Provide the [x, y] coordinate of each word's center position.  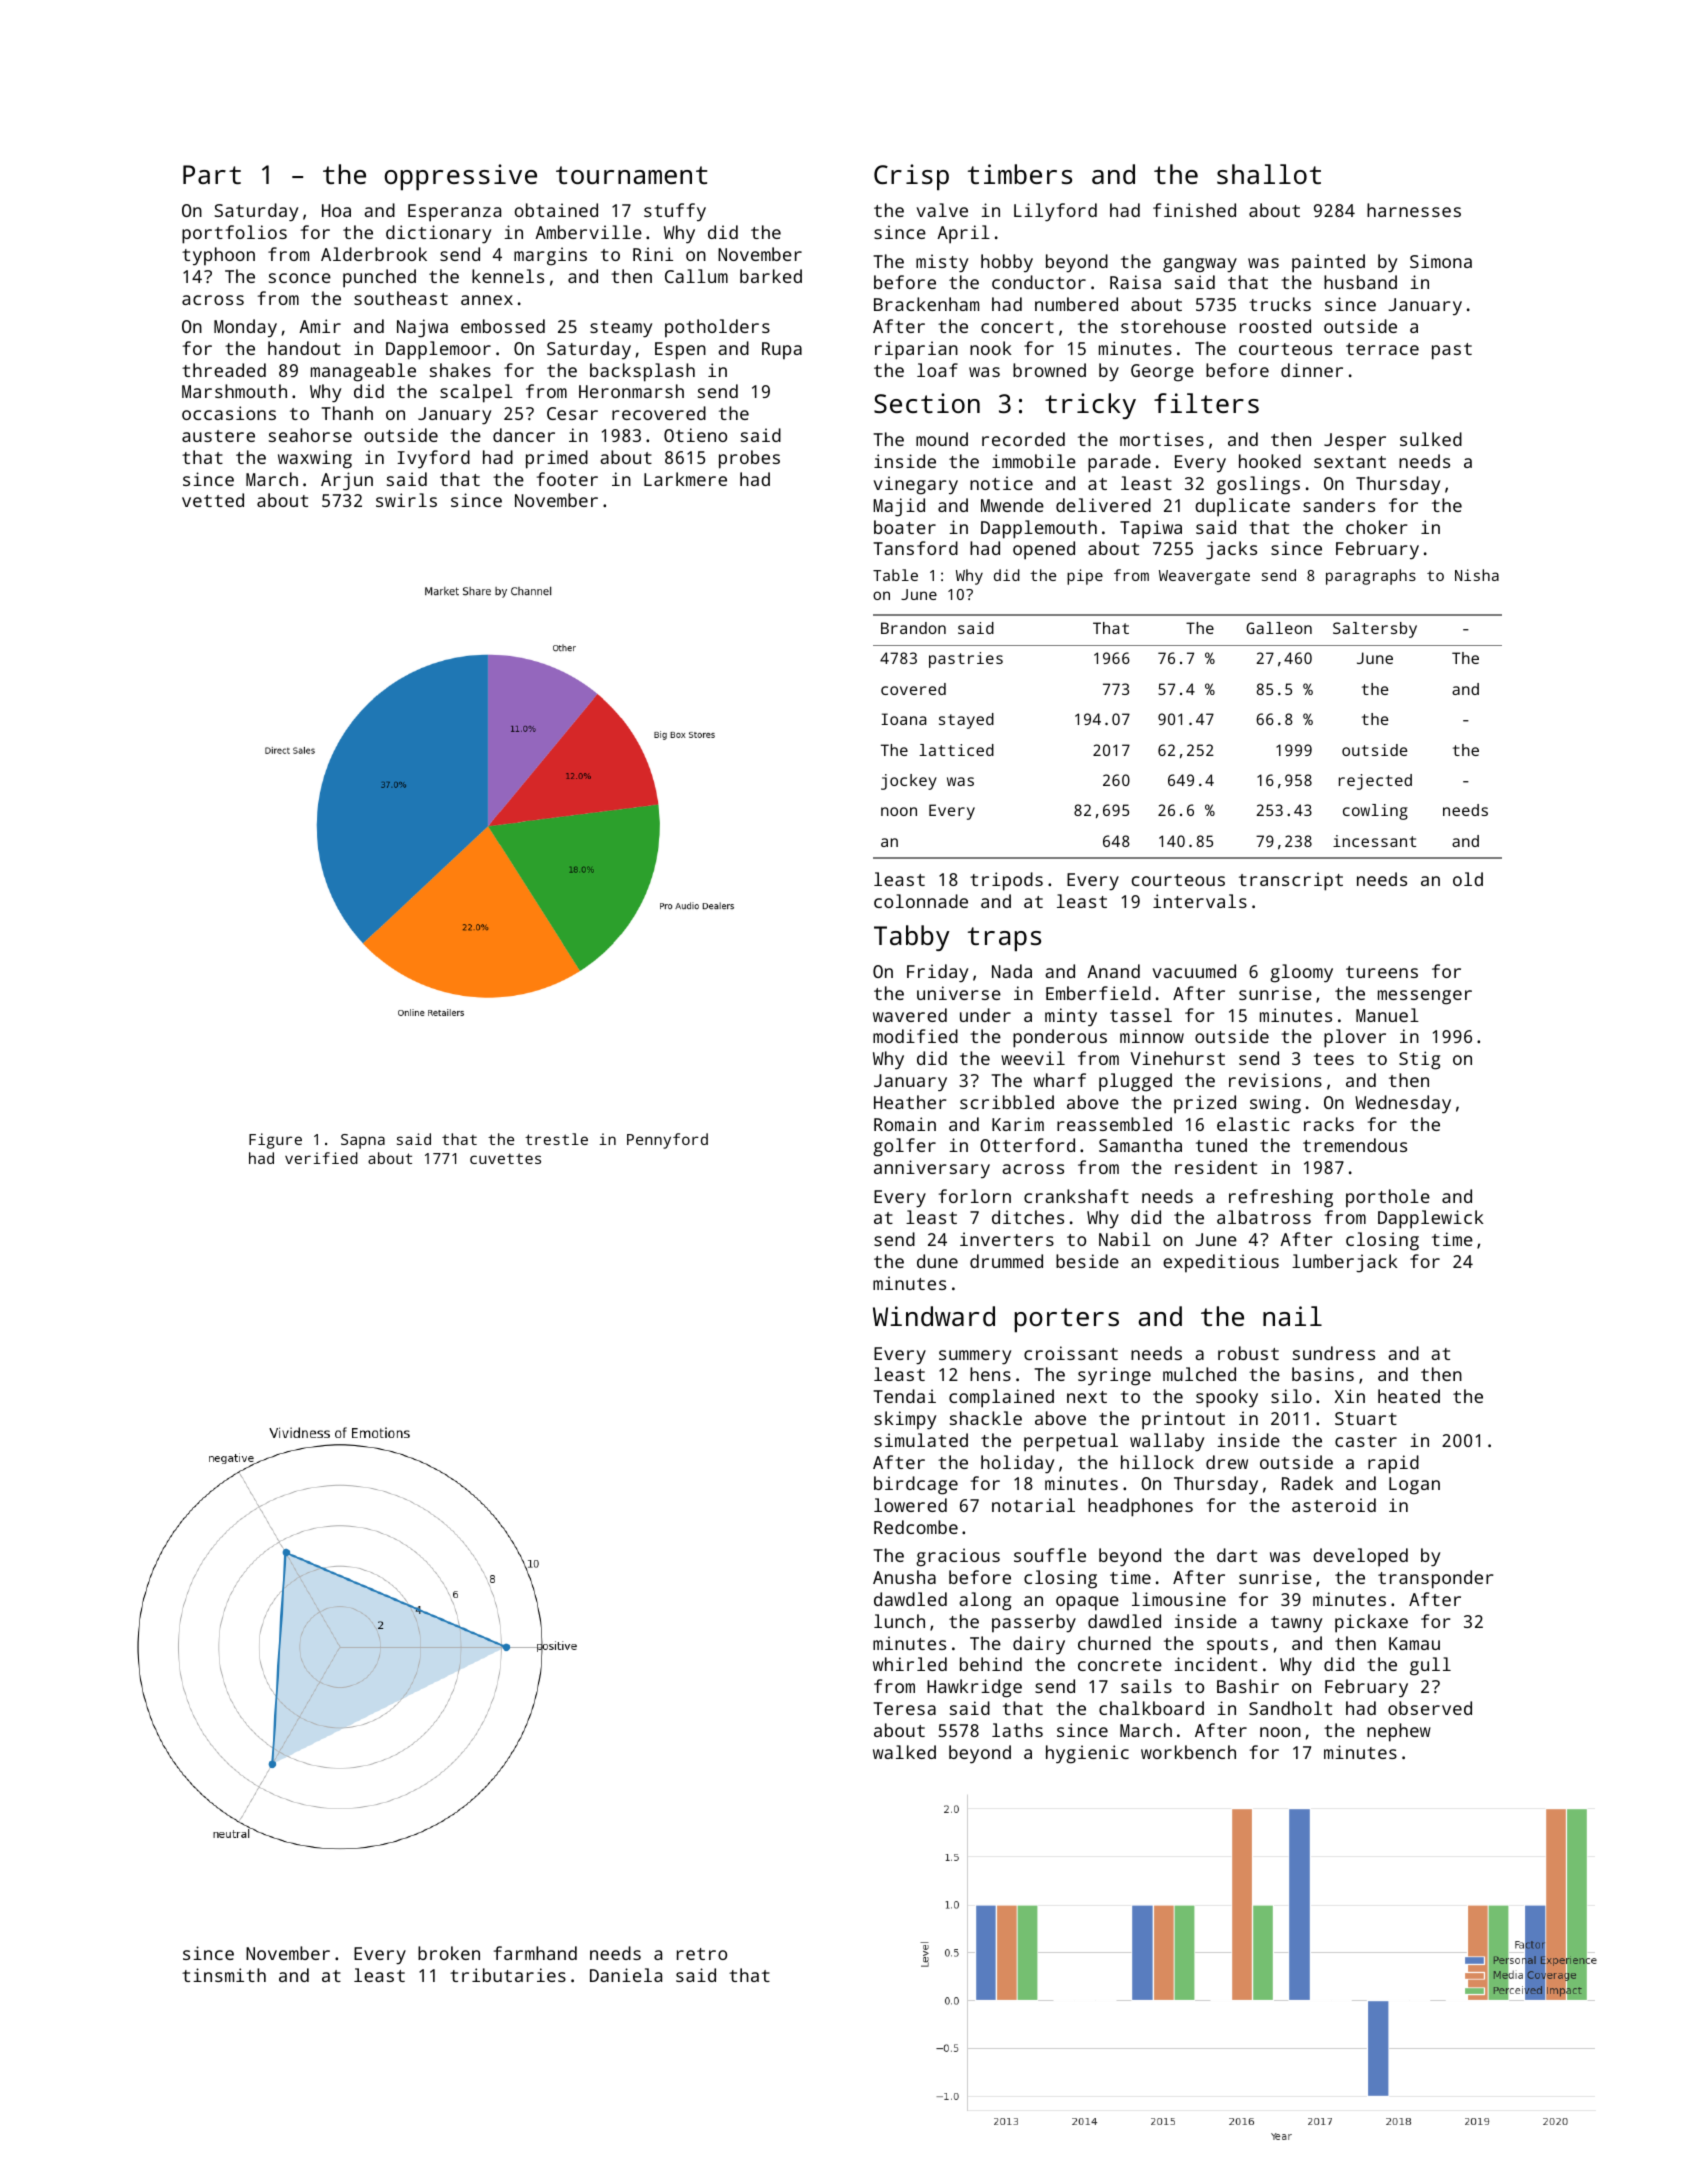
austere [218, 436]
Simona [1441, 261]
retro [702, 1954]
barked [771, 276]
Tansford [915, 548]
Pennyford [667, 1141]
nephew [1399, 1732]
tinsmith [224, 1975]
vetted [213, 500]
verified [321, 1158]
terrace [1382, 349]
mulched [1199, 1374]
